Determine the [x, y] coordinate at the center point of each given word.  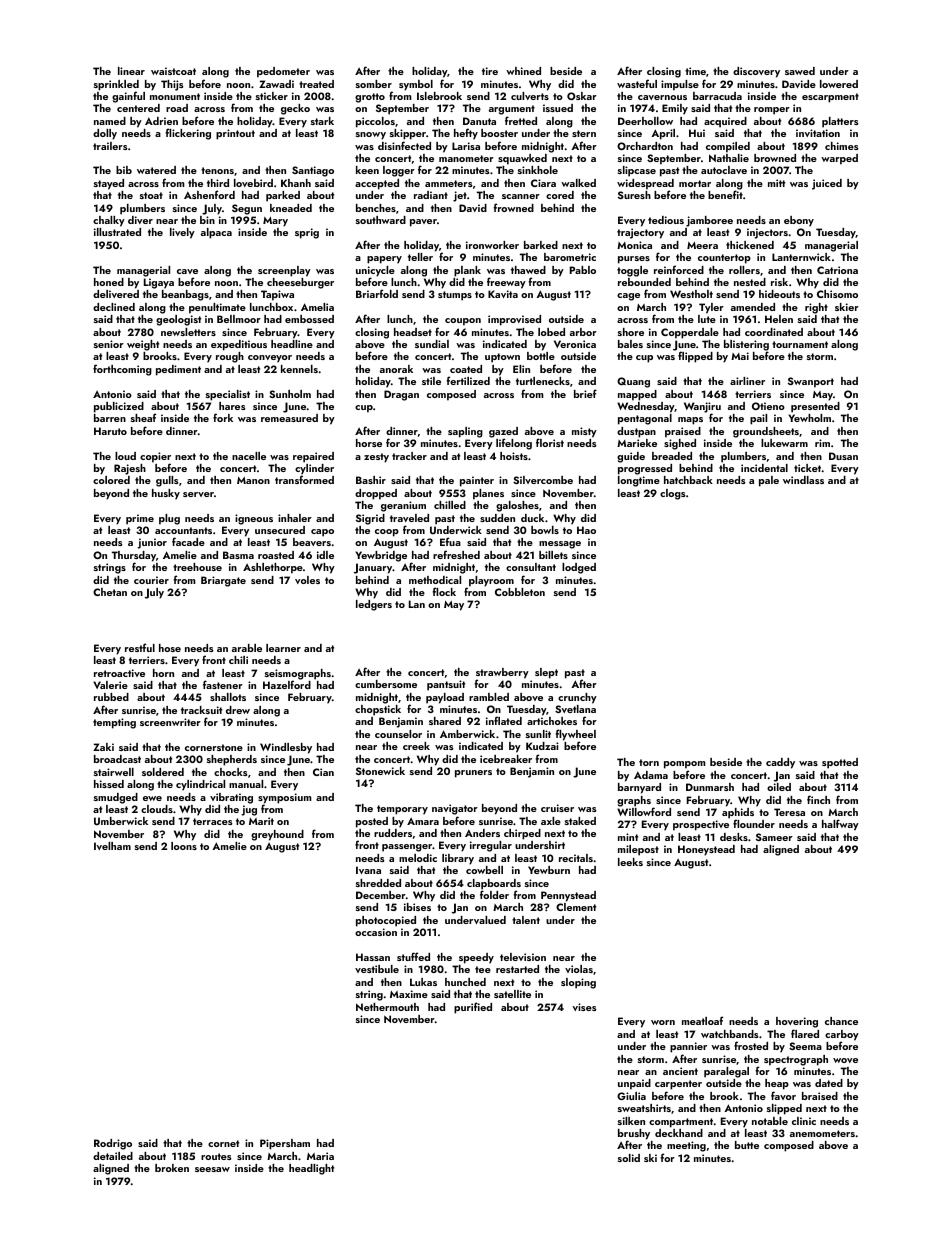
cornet [223, 1143]
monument [175, 96]
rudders [393, 833]
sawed [800, 71]
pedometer [283, 72]
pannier [688, 1047]
